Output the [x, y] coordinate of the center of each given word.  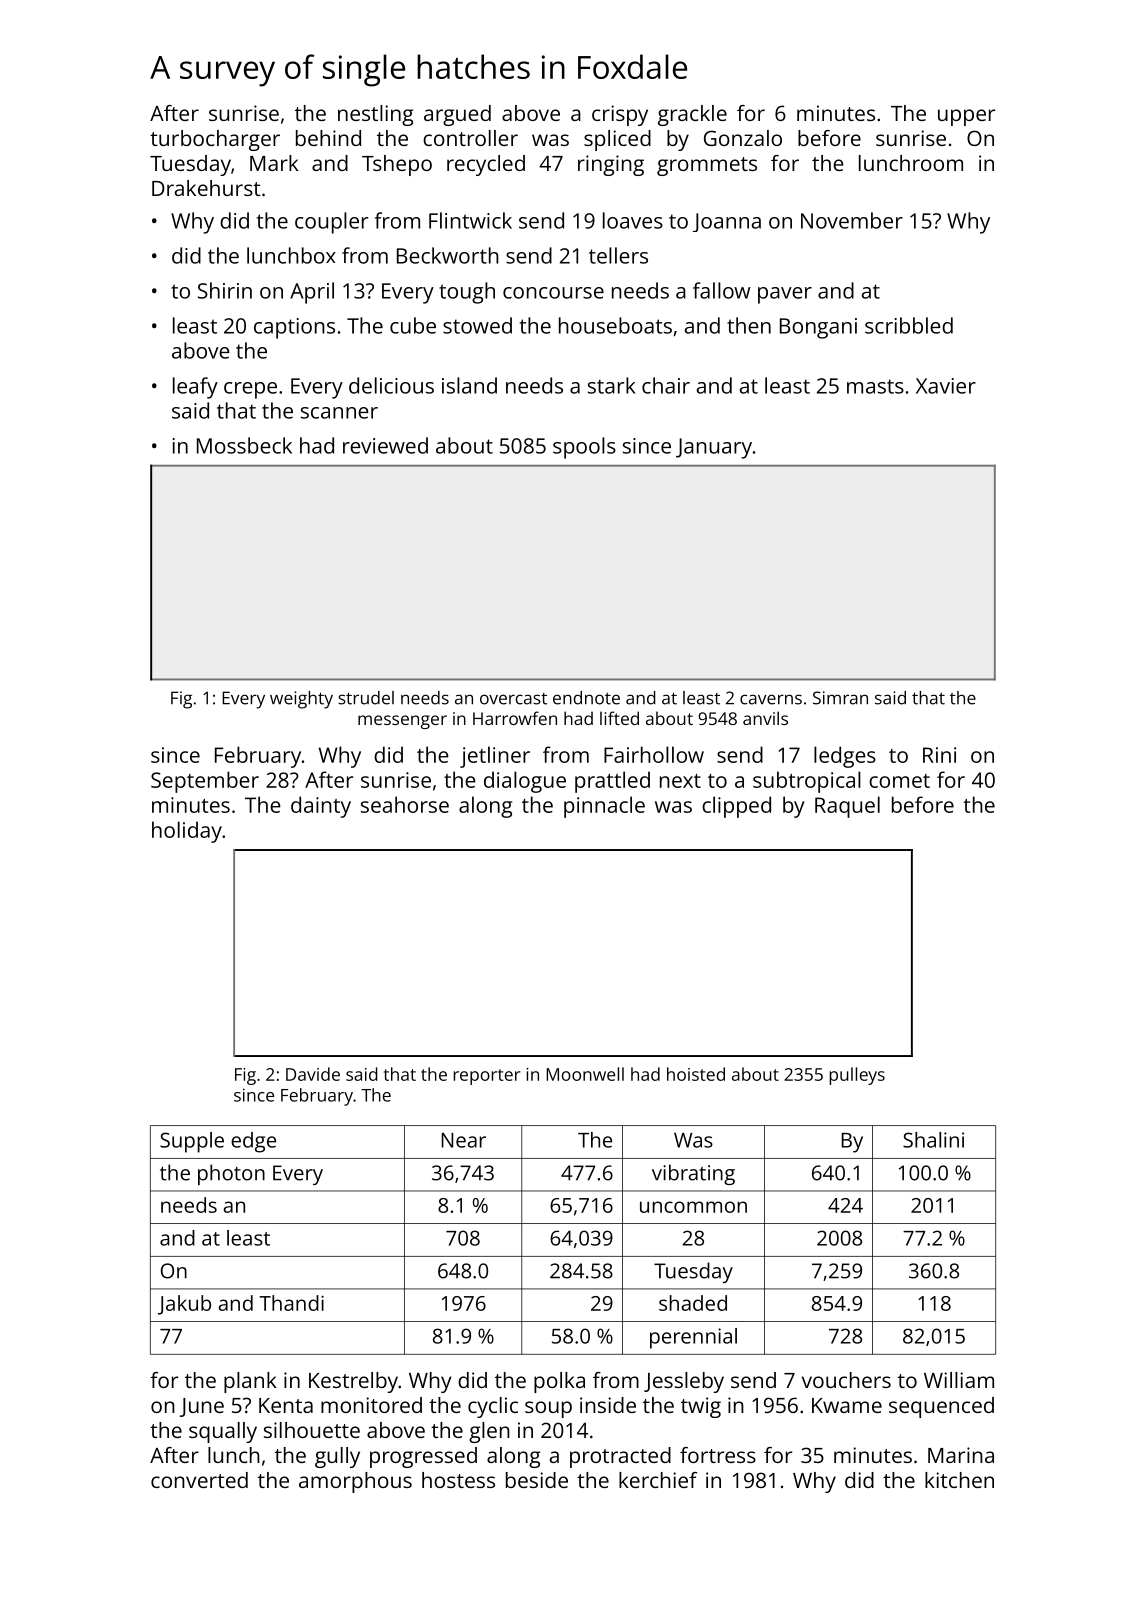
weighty [301, 700]
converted [199, 1480]
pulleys [857, 1076]
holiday [187, 832]
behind [328, 138]
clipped [736, 807]
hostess [458, 1480]
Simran [840, 698]
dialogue [525, 782]
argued [457, 115]
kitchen [959, 1480]
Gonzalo [743, 138]
